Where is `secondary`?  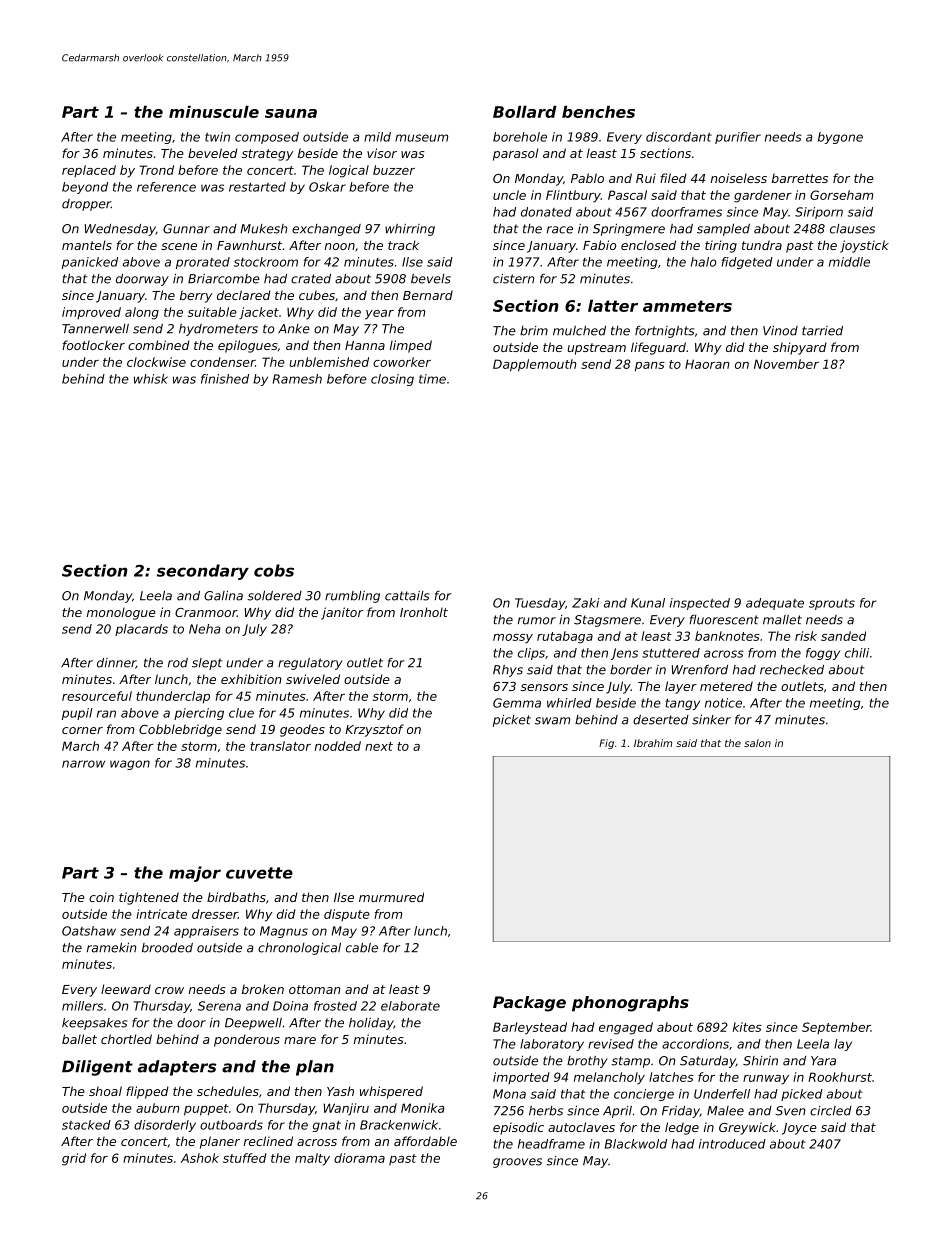 secondary is located at coordinates (203, 572).
